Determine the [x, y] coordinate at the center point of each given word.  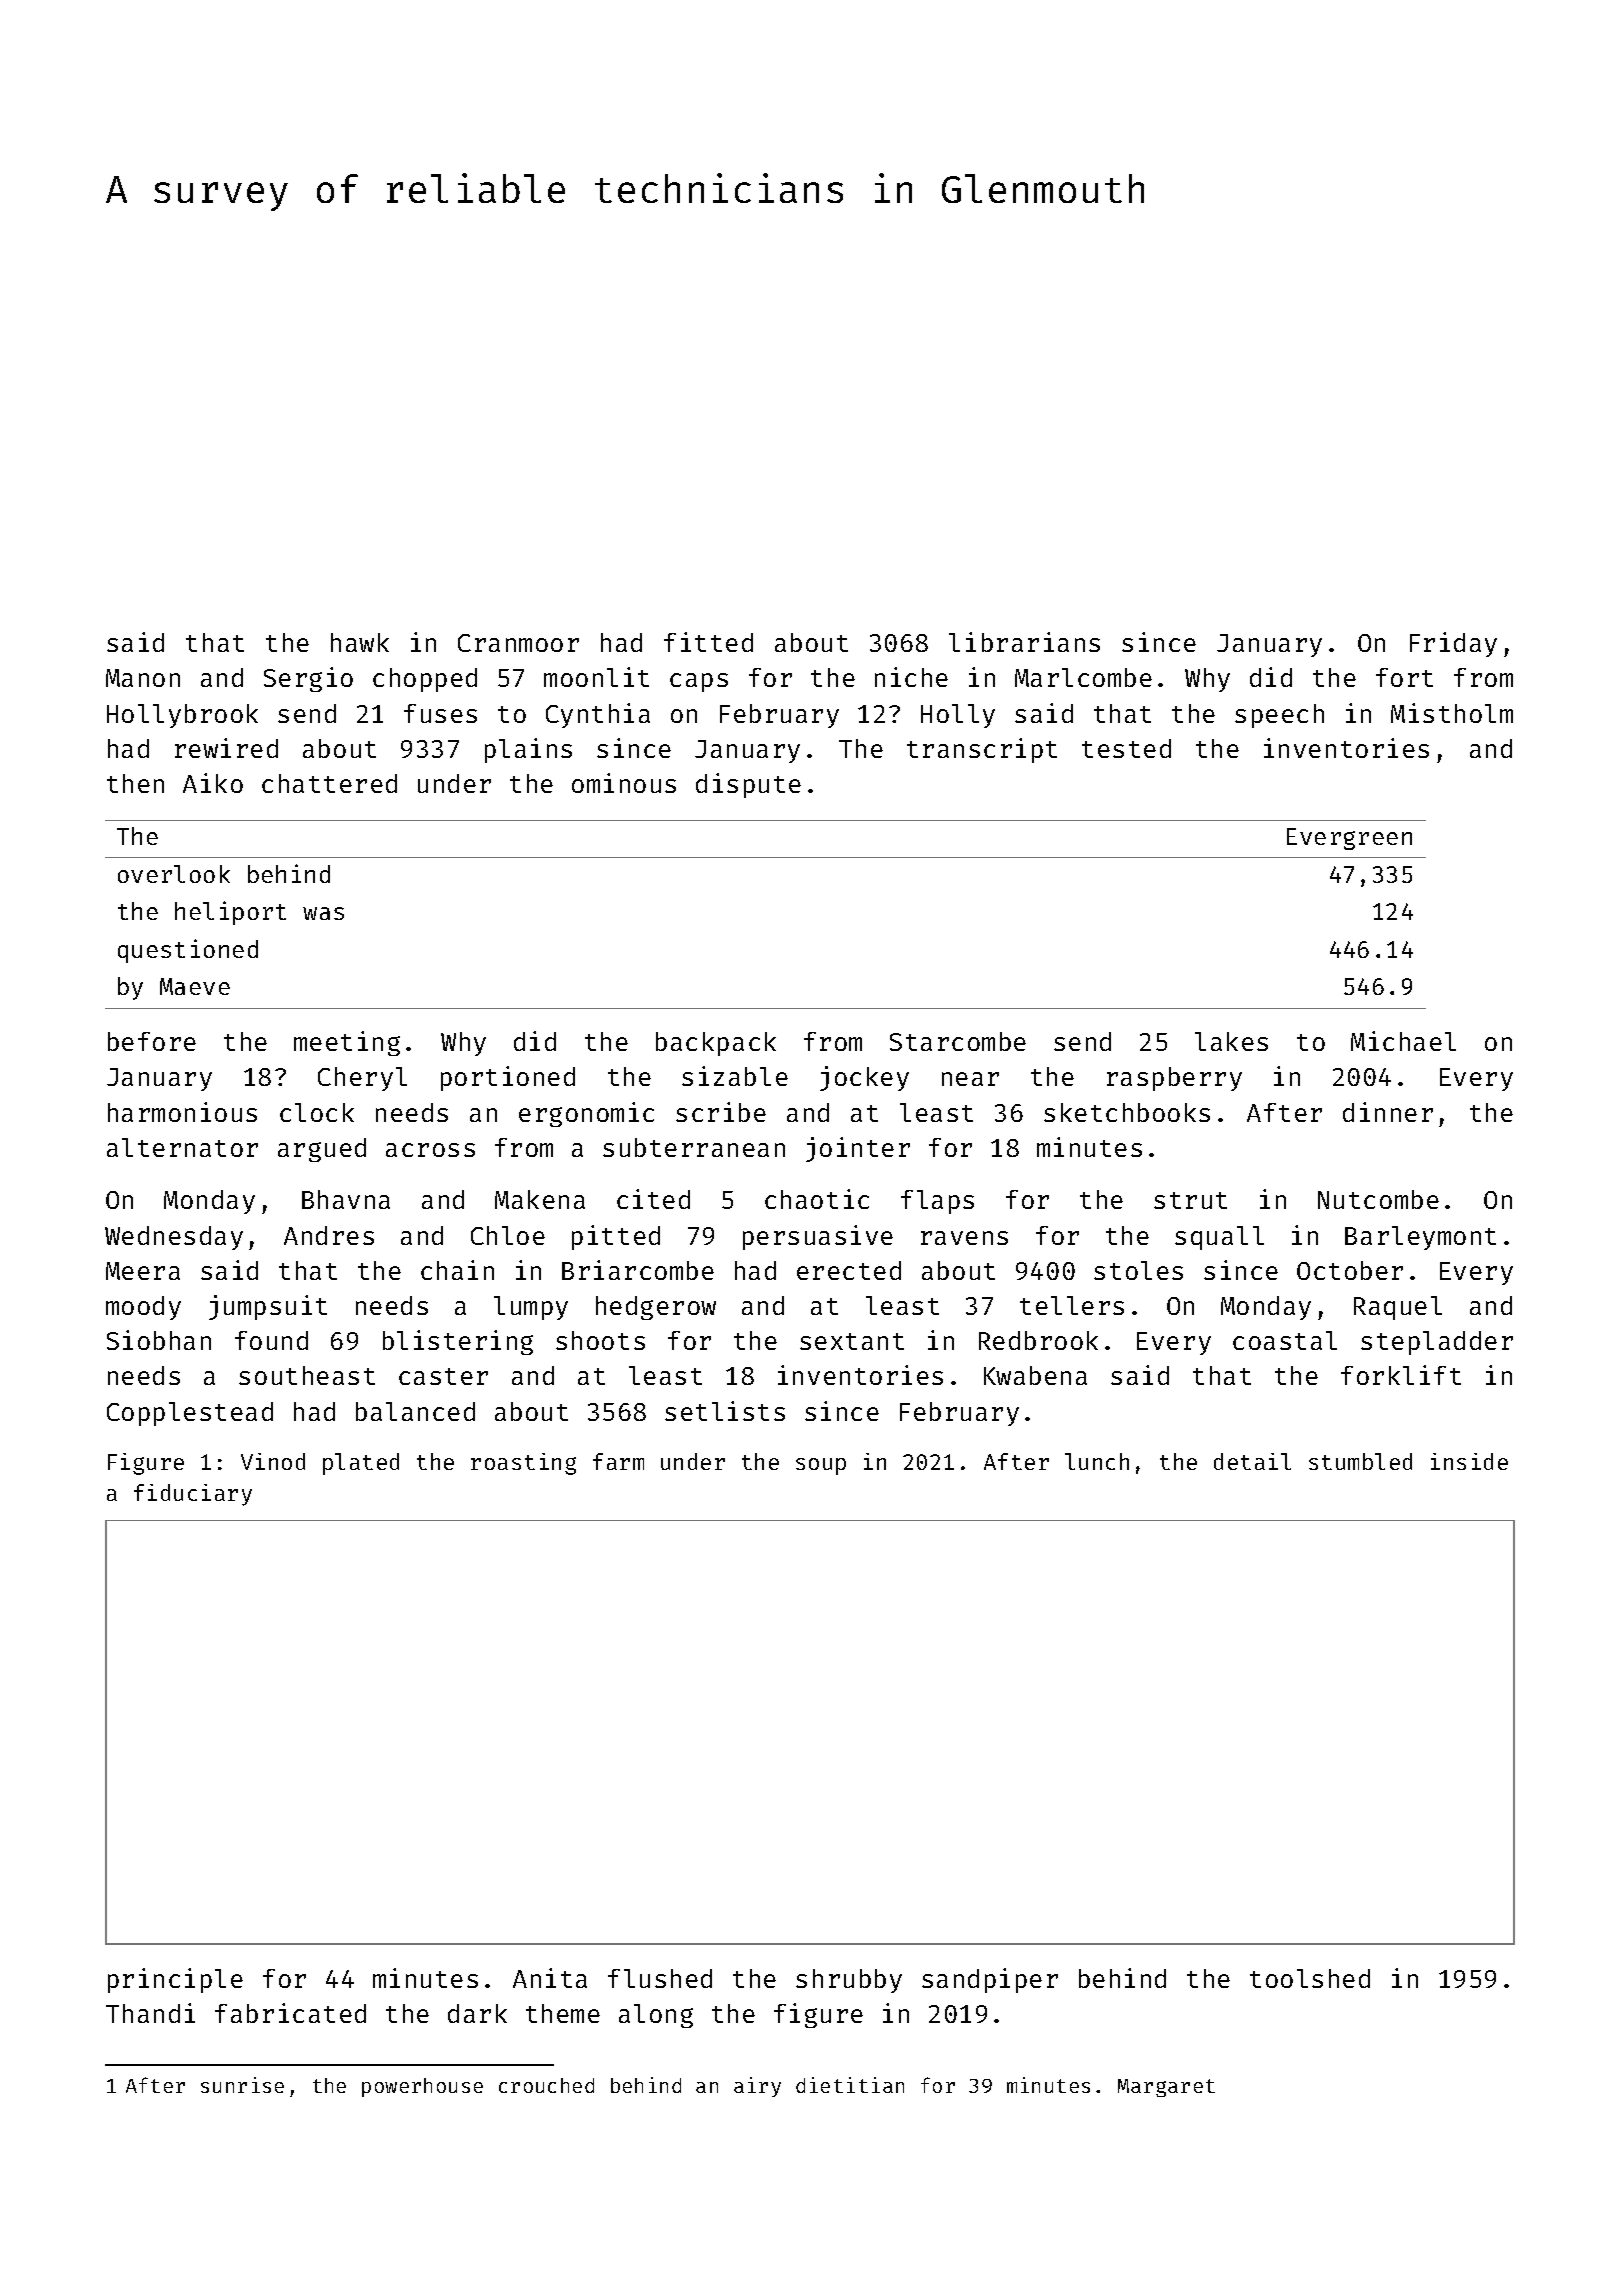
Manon [143, 678]
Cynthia [598, 715]
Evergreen [1349, 839]
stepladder [1437, 1343]
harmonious [182, 1112]
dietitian [850, 2085]
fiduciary [193, 1495]
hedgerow [656, 1308]
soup [821, 1466]
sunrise [242, 2085]
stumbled [1360, 1461]
